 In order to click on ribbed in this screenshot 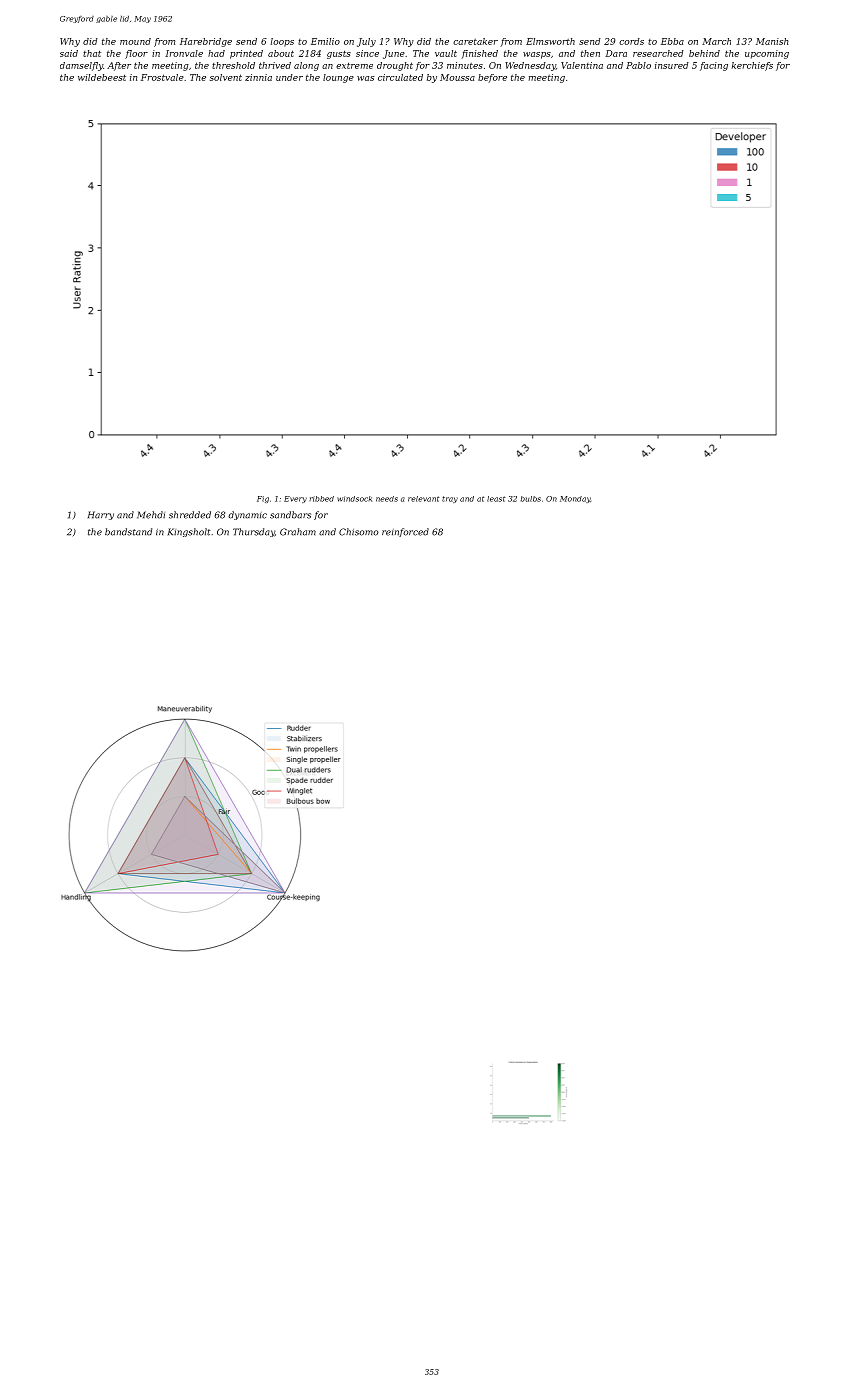, I will do `click(321, 499)`.
